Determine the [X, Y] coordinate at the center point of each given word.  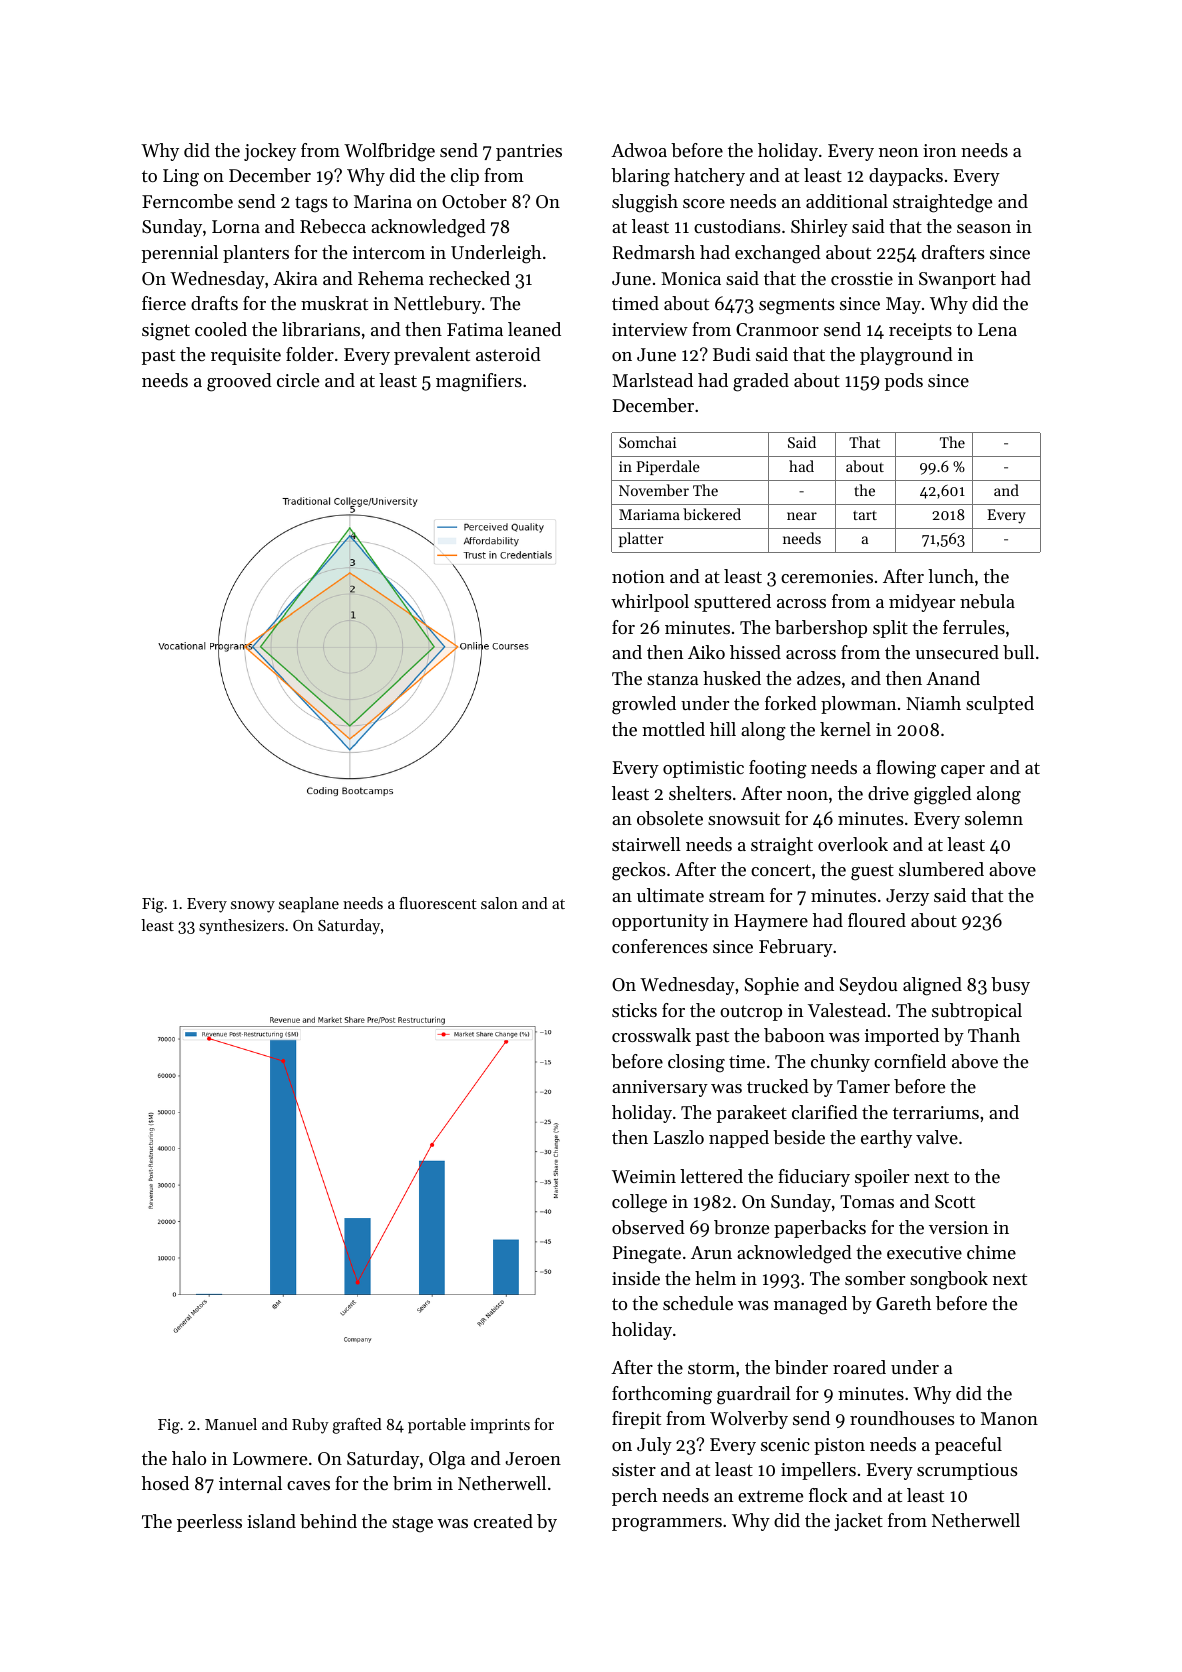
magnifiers [479, 382]
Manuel [231, 1424]
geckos [639, 871]
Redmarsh [654, 252]
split [890, 629]
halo [189, 1458]
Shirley [819, 228]
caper [963, 771]
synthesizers [241, 927]
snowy [253, 907]
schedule [698, 1303]
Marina [383, 201]
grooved [239, 382]
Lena [997, 329]
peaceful [968, 1446]
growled [644, 705]
